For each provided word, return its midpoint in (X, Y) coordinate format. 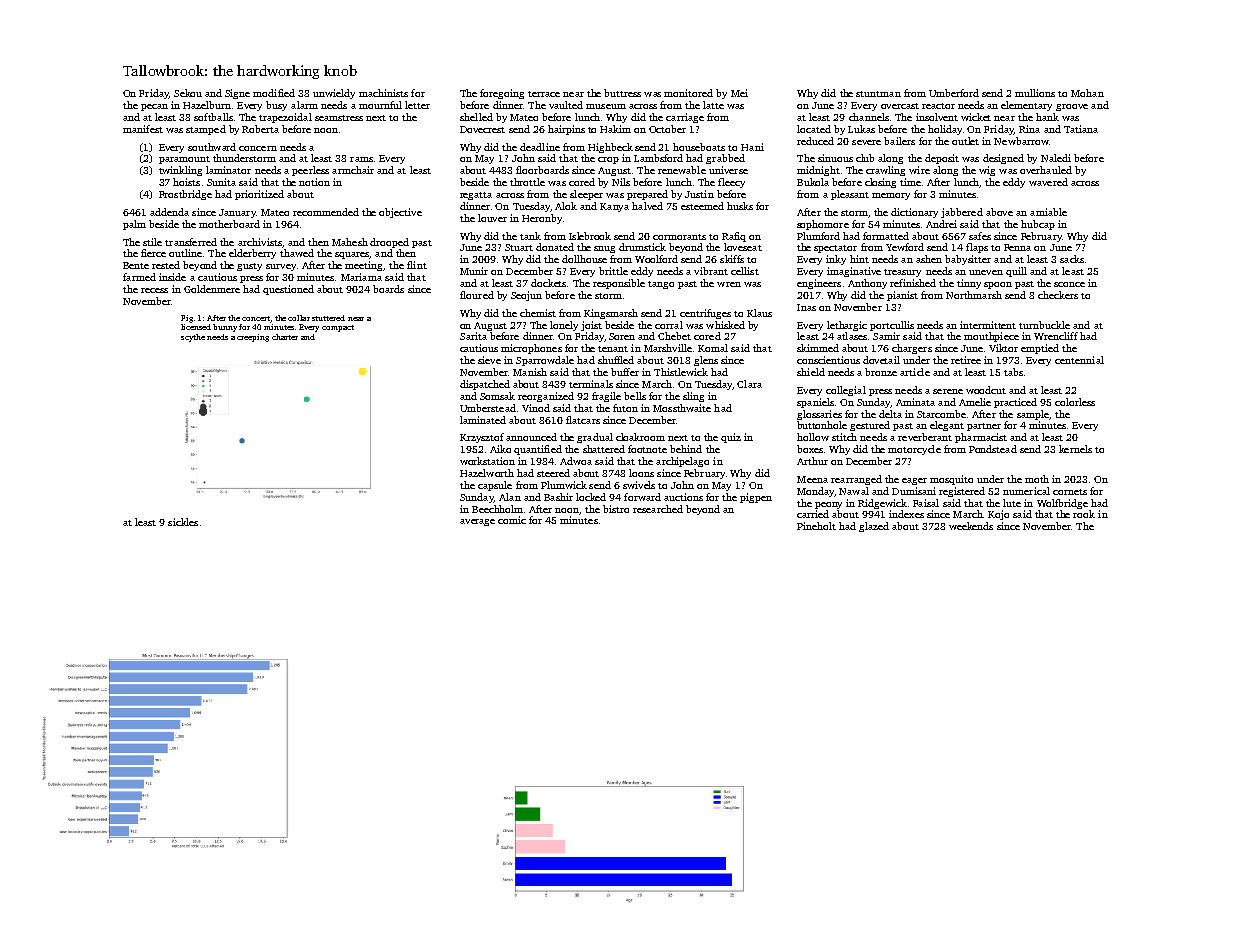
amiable (1048, 212)
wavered (1048, 182)
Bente (136, 265)
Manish (530, 372)
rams (361, 159)
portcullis (892, 326)
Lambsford (658, 158)
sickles (183, 522)
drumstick (642, 247)
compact (338, 328)
